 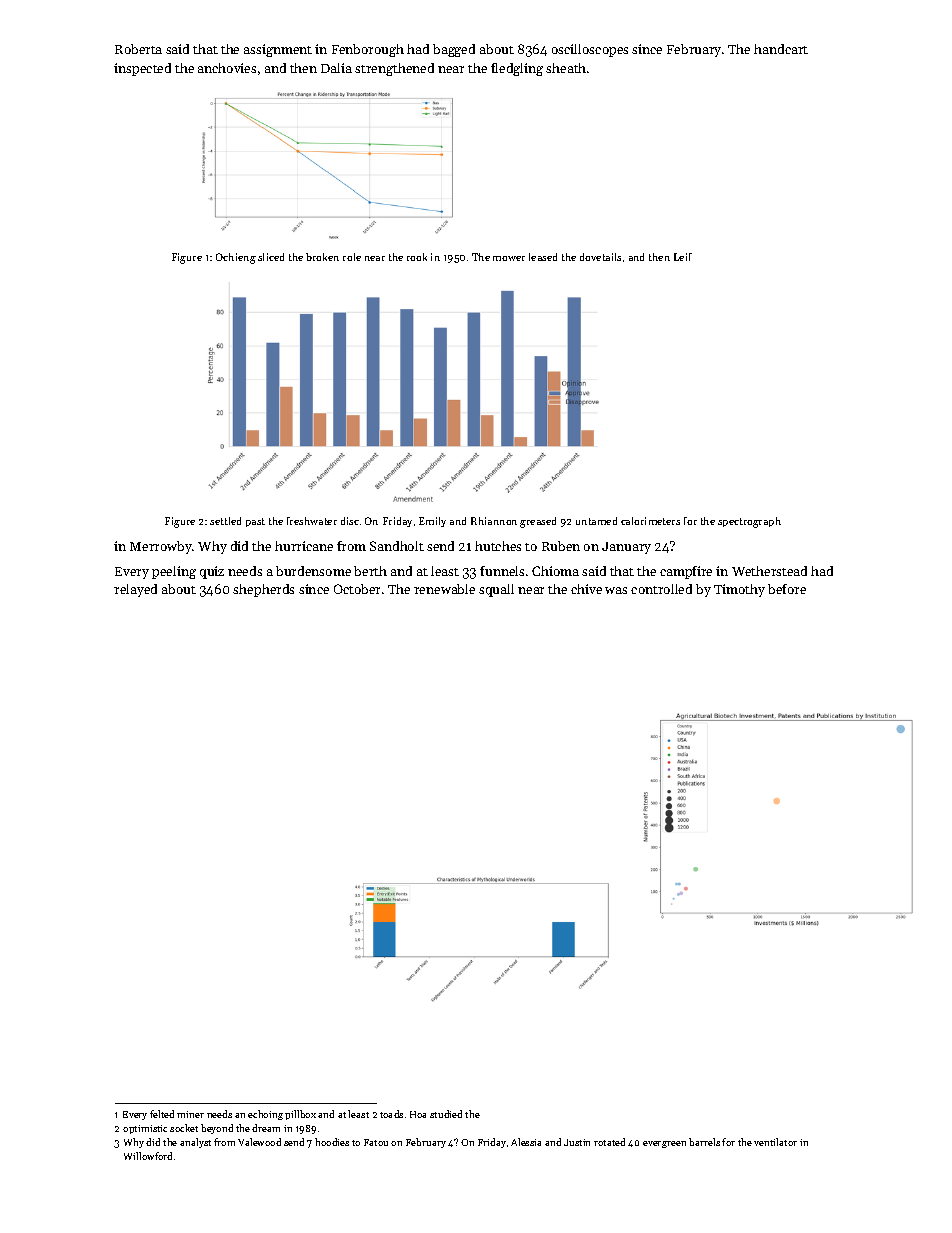 What do you see at coordinates (781, 49) in the screenshot?
I see `handcart` at bounding box center [781, 49].
